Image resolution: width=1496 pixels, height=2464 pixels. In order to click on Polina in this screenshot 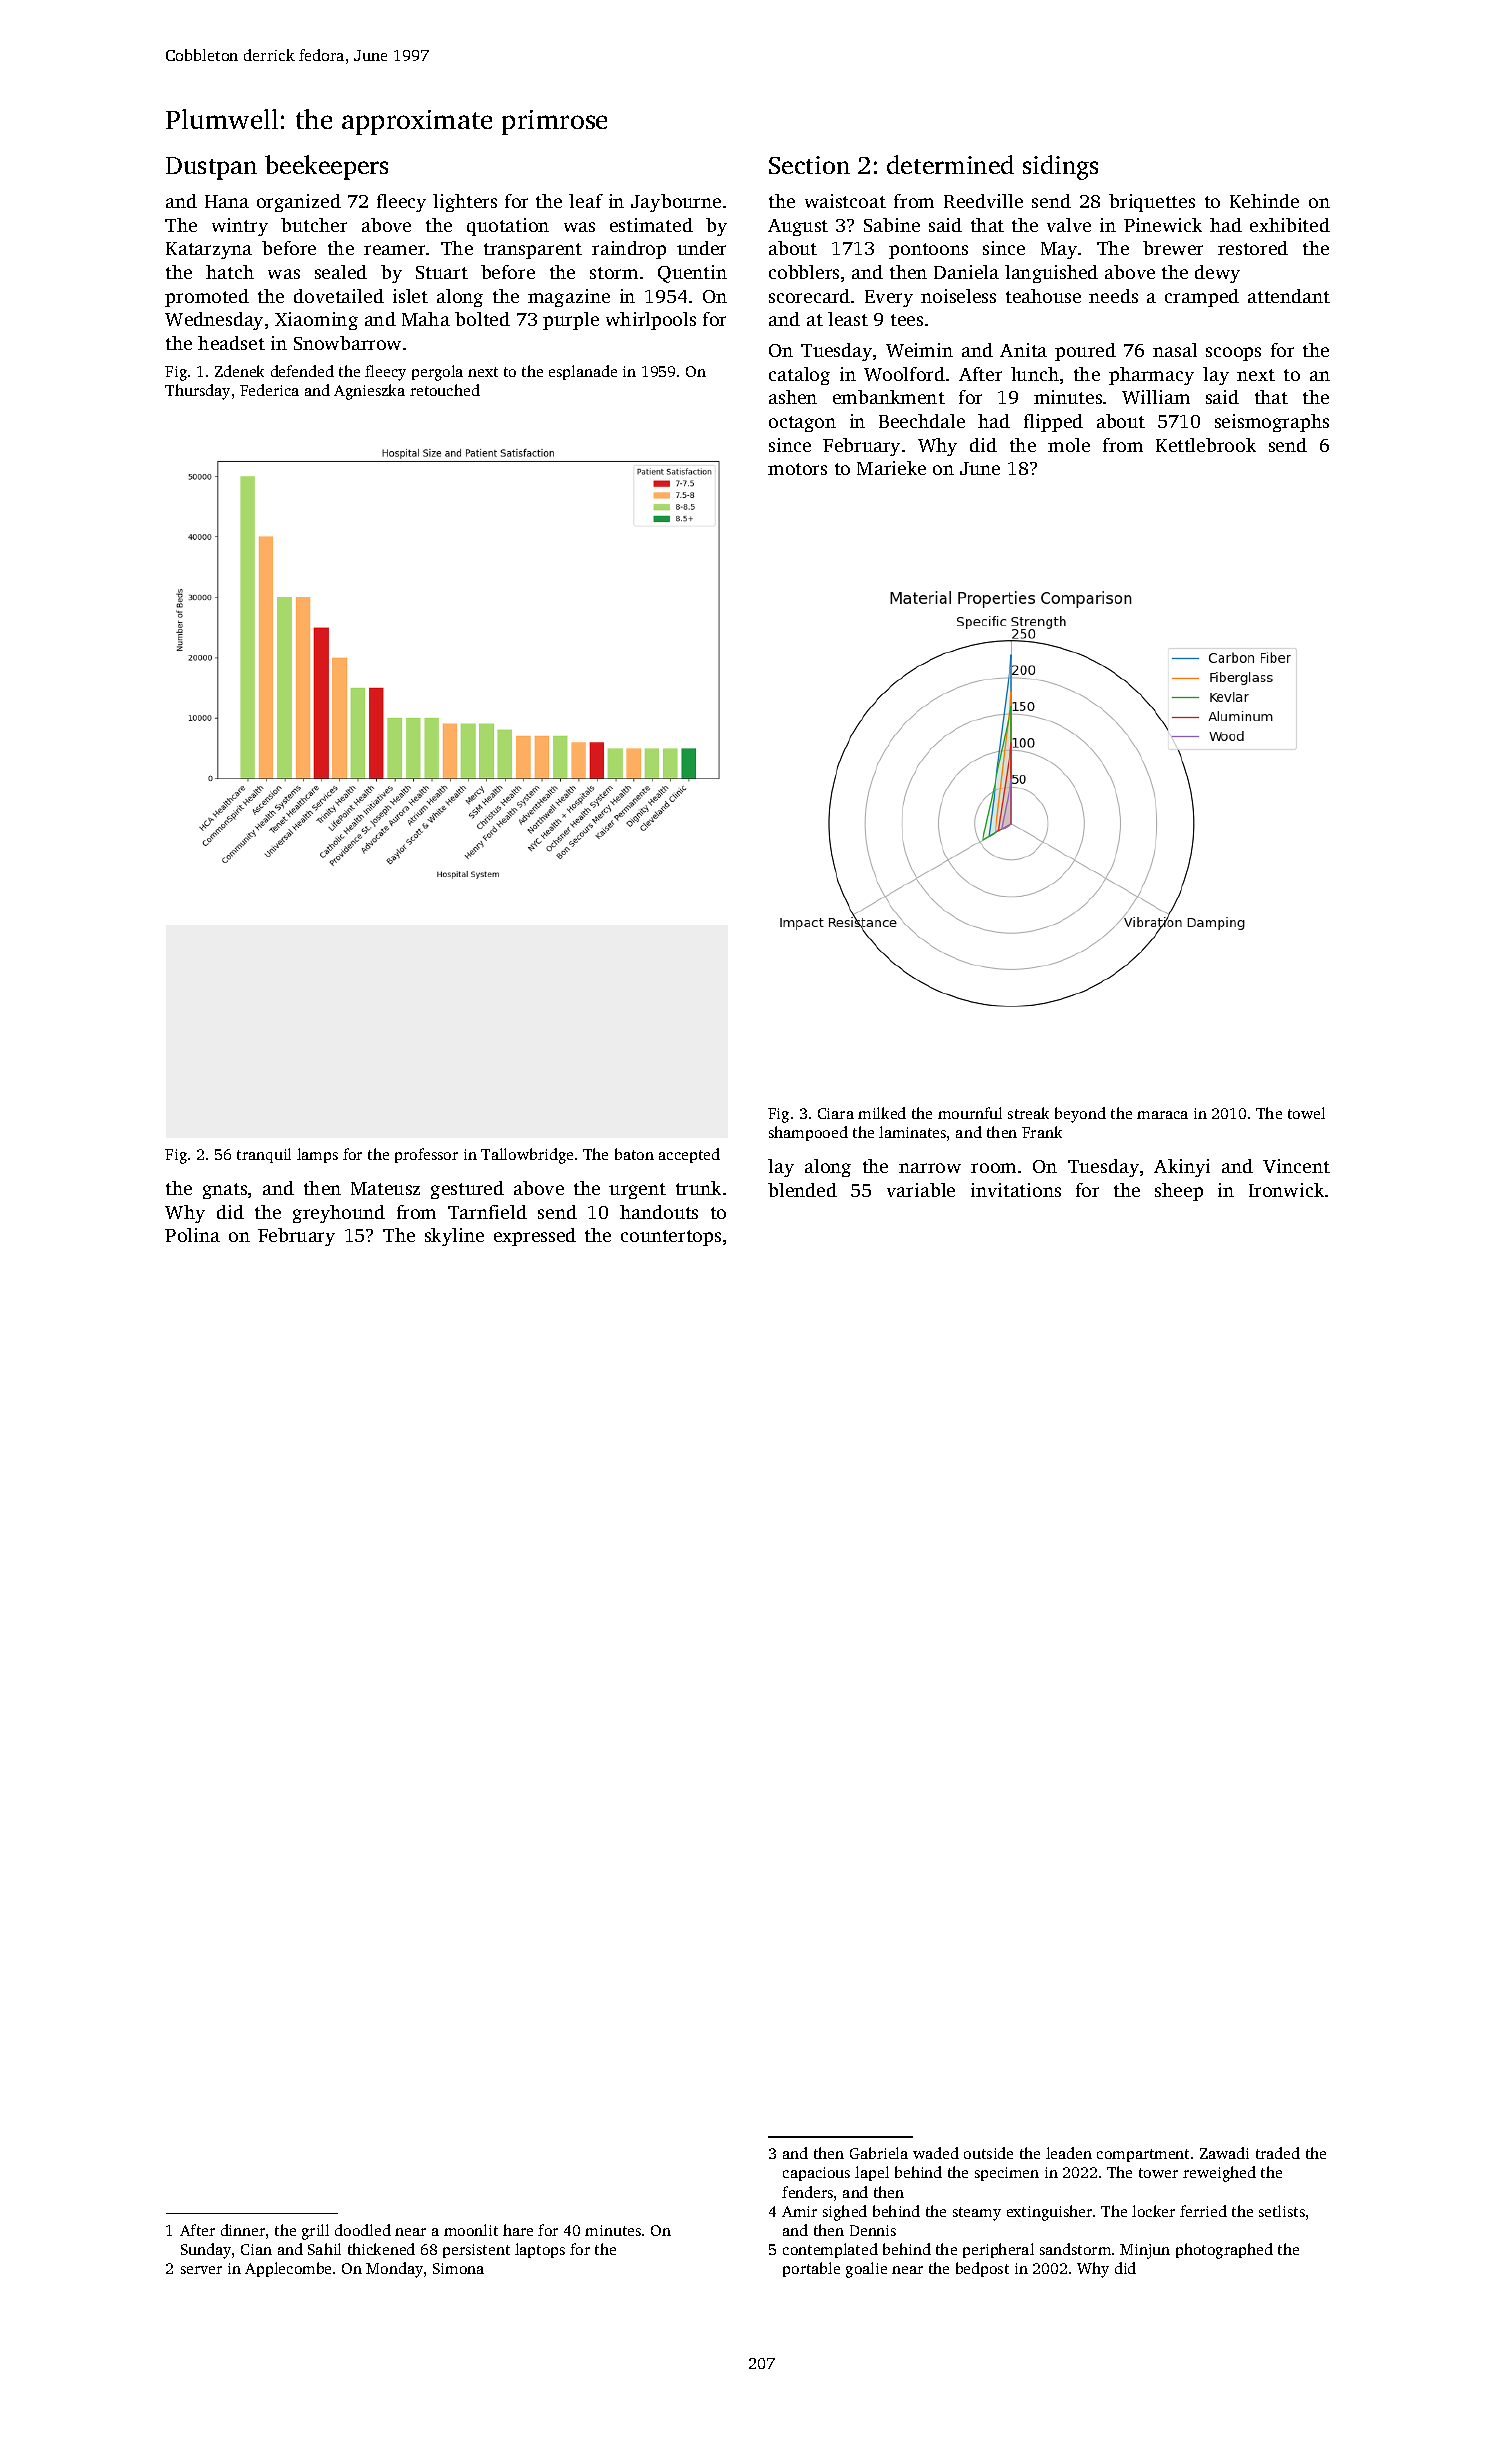, I will do `click(192, 1235)`.
